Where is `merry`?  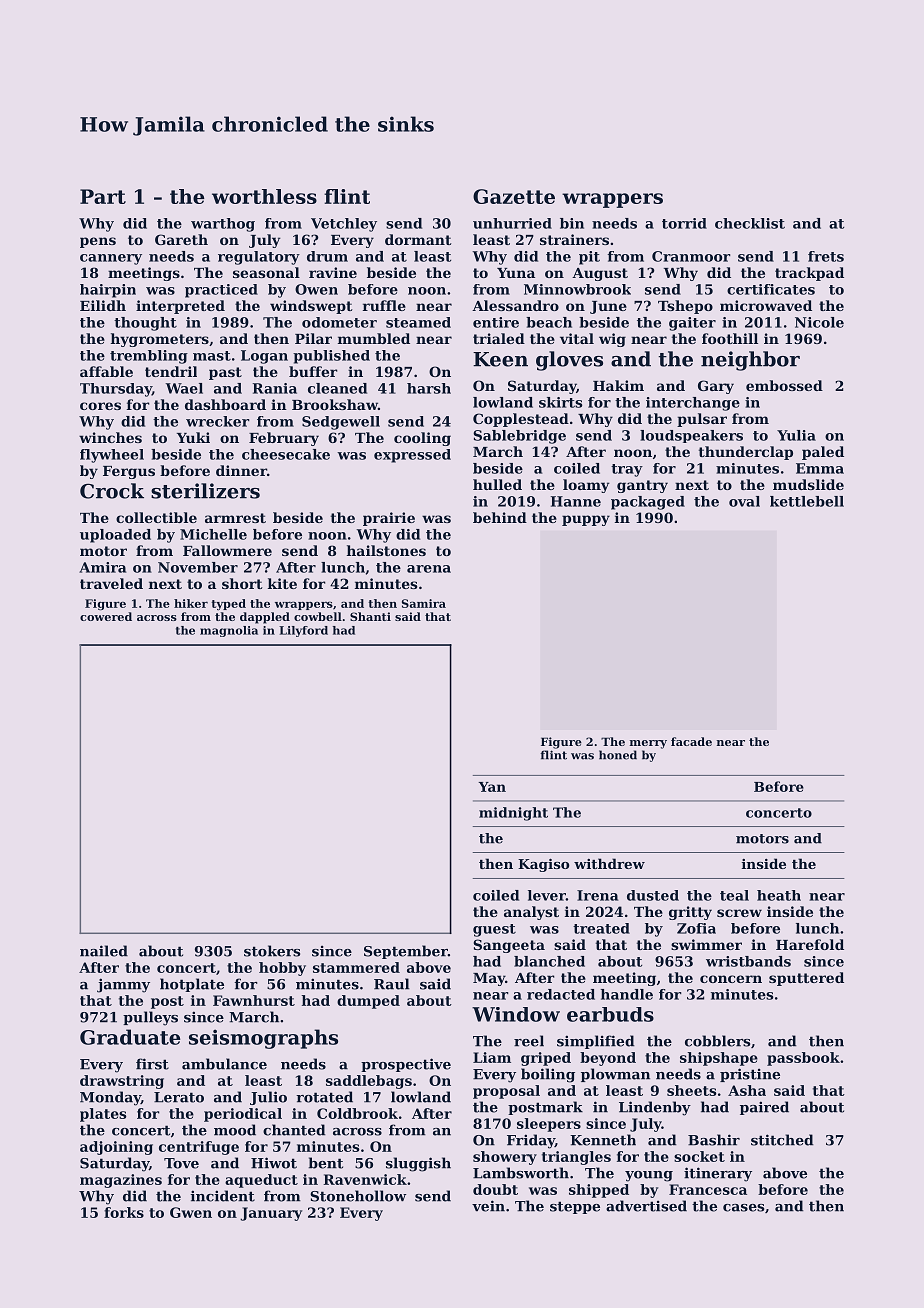
merry is located at coordinates (648, 744).
